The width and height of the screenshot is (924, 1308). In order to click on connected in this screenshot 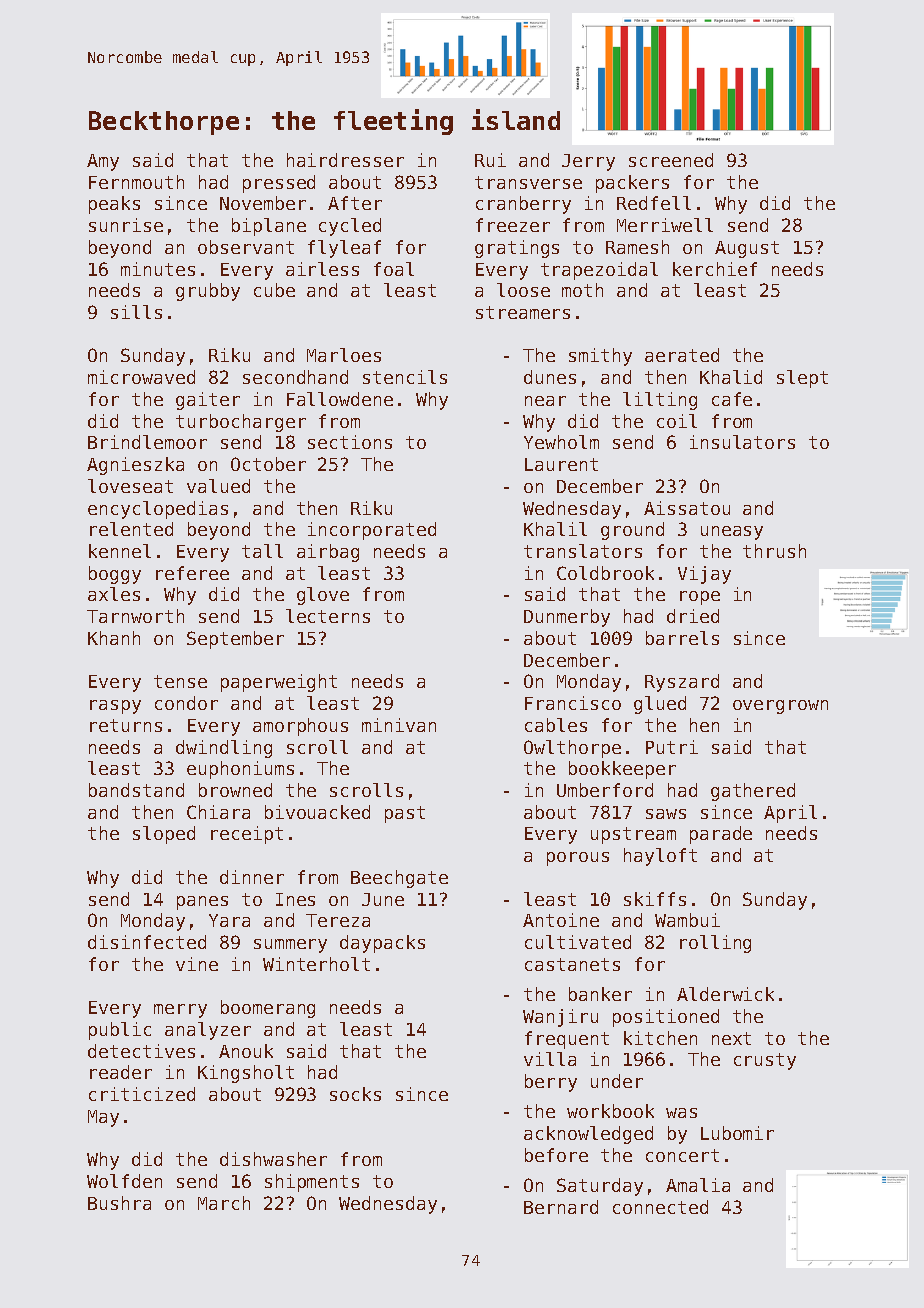, I will do `click(660, 1207)`.
